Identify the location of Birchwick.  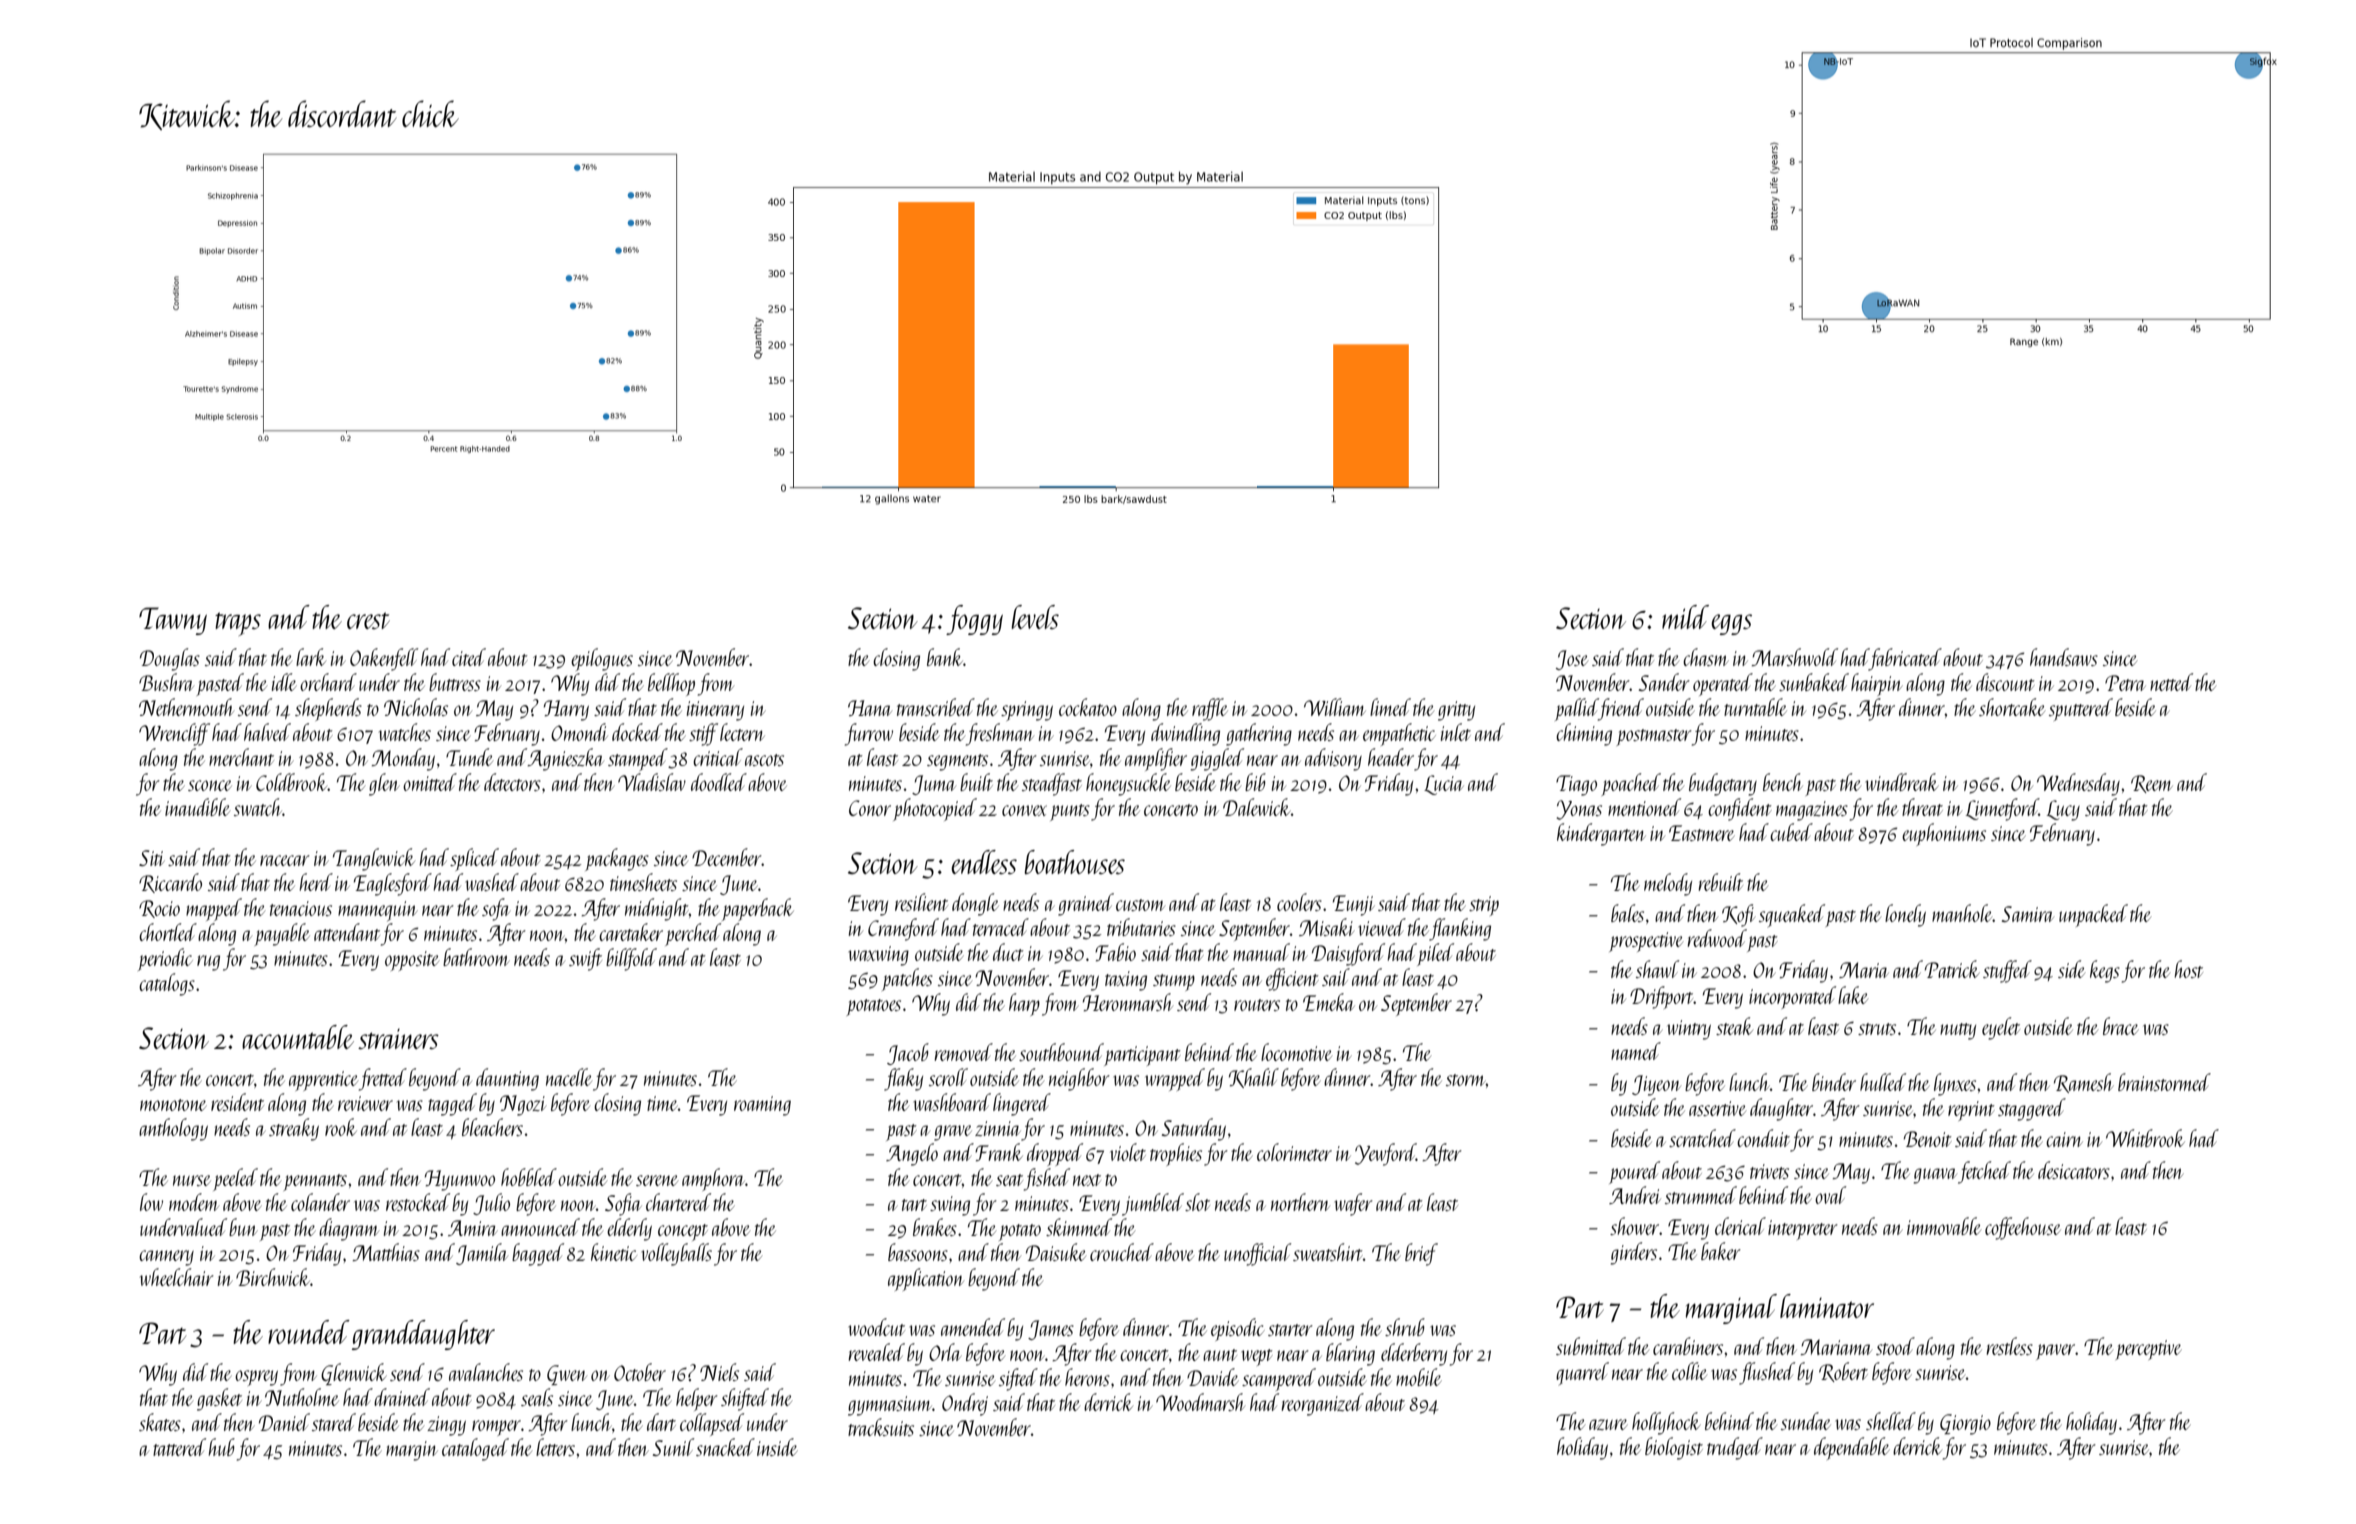
(273, 1277).
